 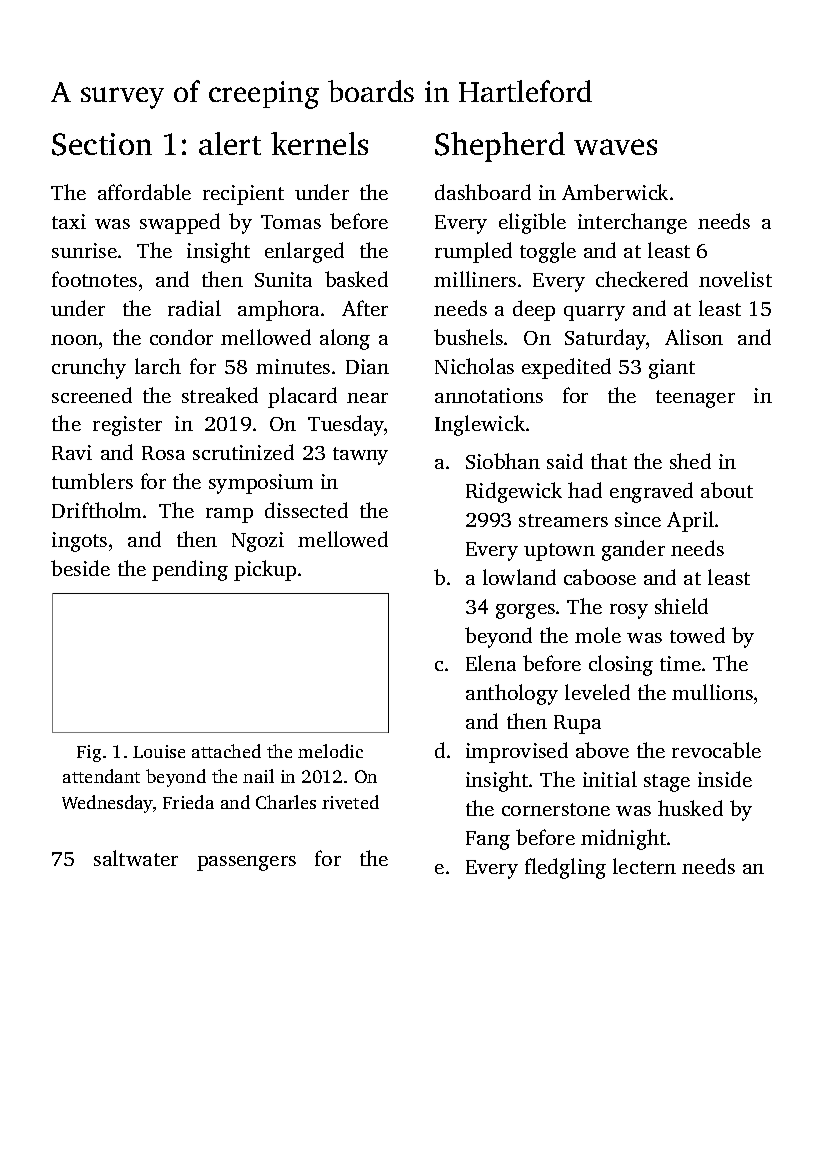 I want to click on towed, so click(x=697, y=635).
